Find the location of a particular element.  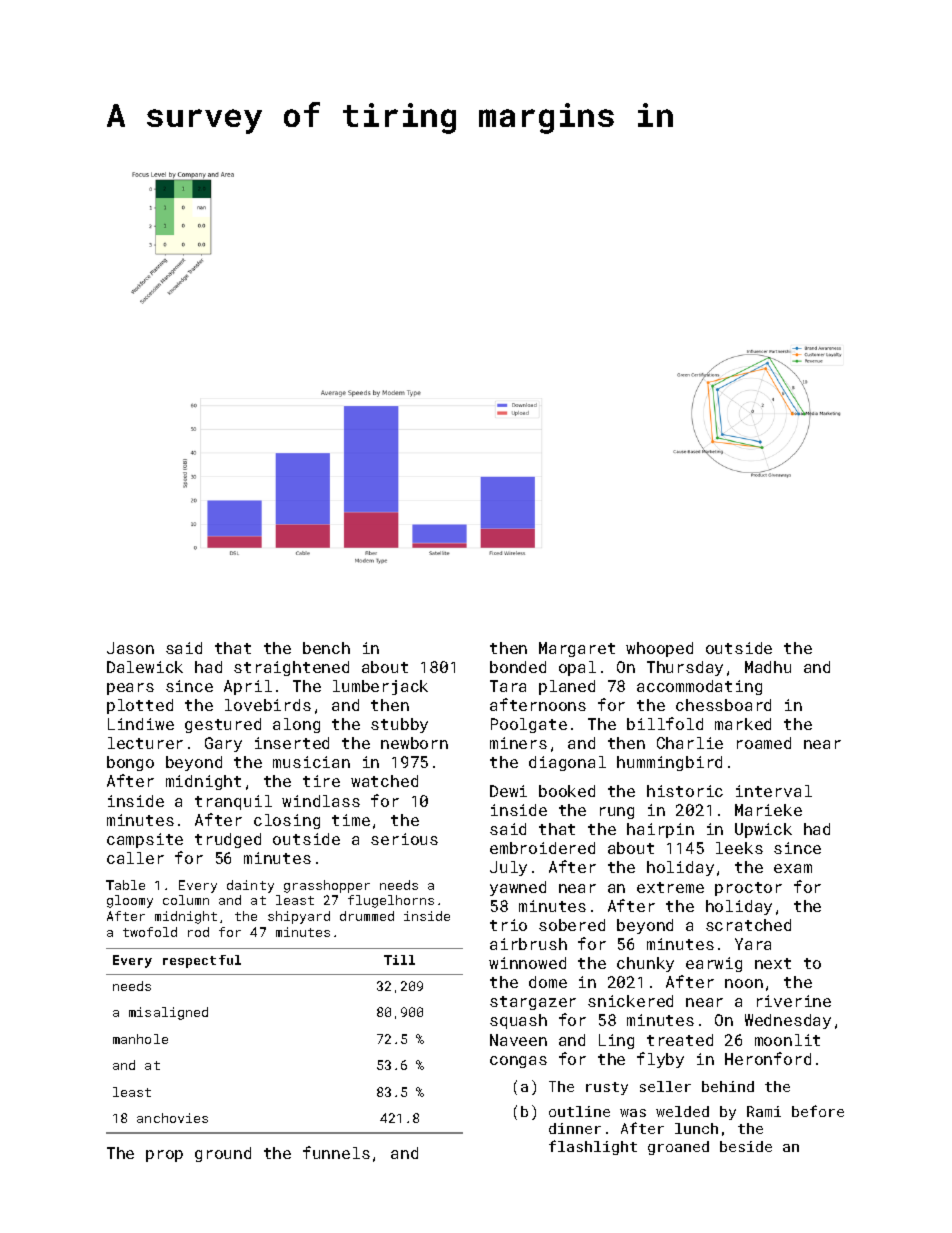

bonded is located at coordinates (518, 667).
